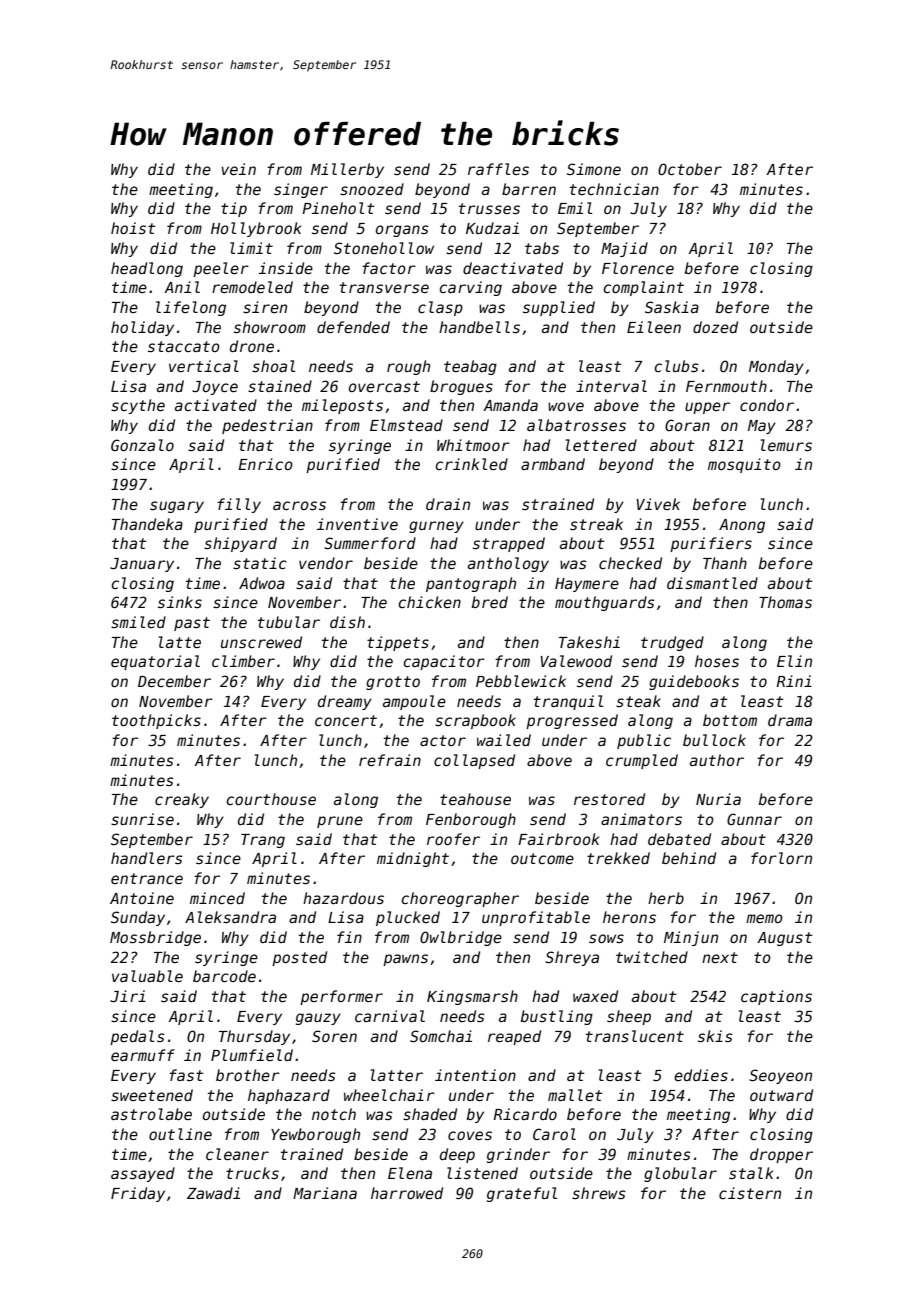  Describe the element at coordinates (133, 228) in the image. I see `hoist` at that location.
